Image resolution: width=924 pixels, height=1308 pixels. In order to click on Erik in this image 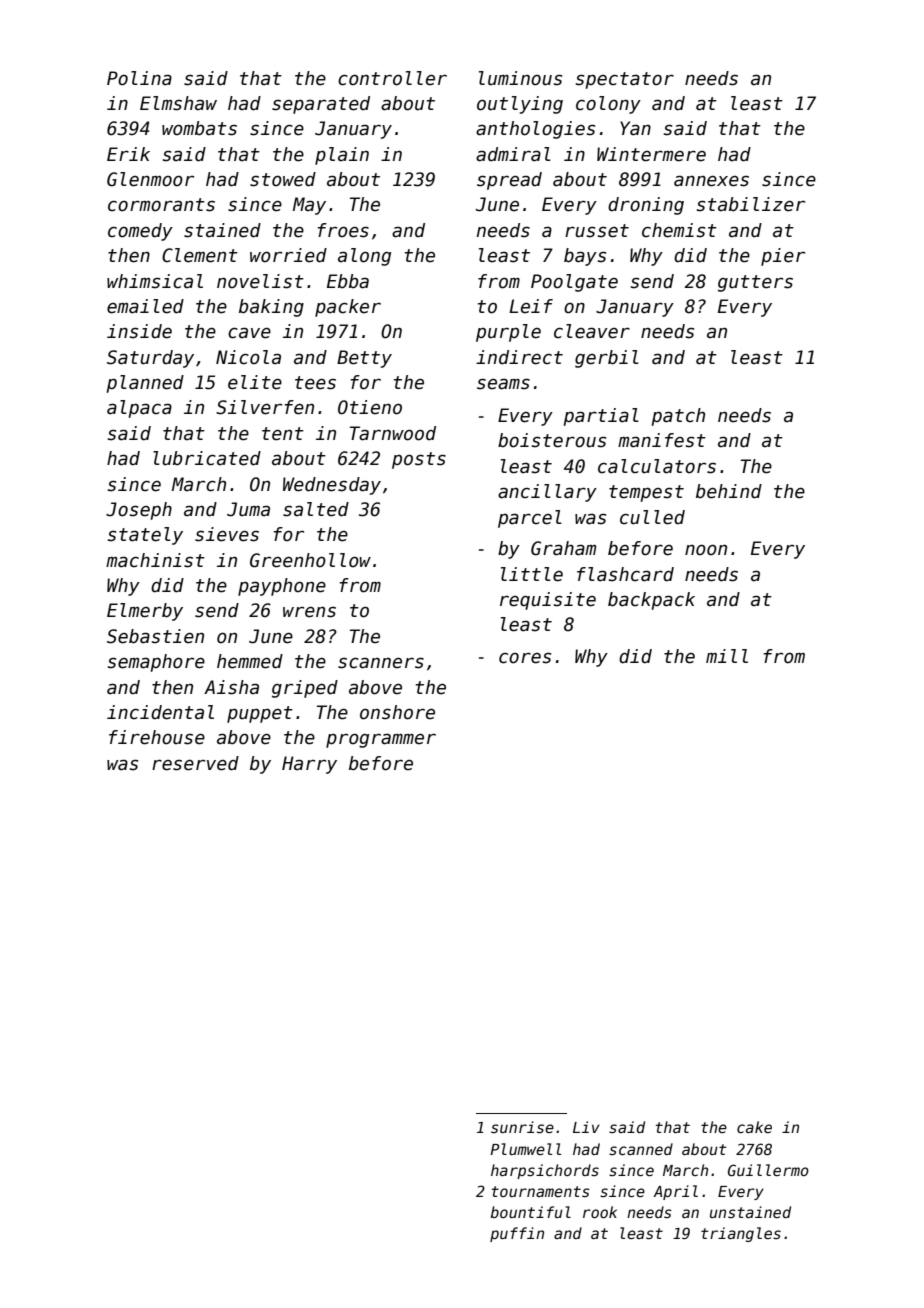, I will do `click(128, 154)`.
